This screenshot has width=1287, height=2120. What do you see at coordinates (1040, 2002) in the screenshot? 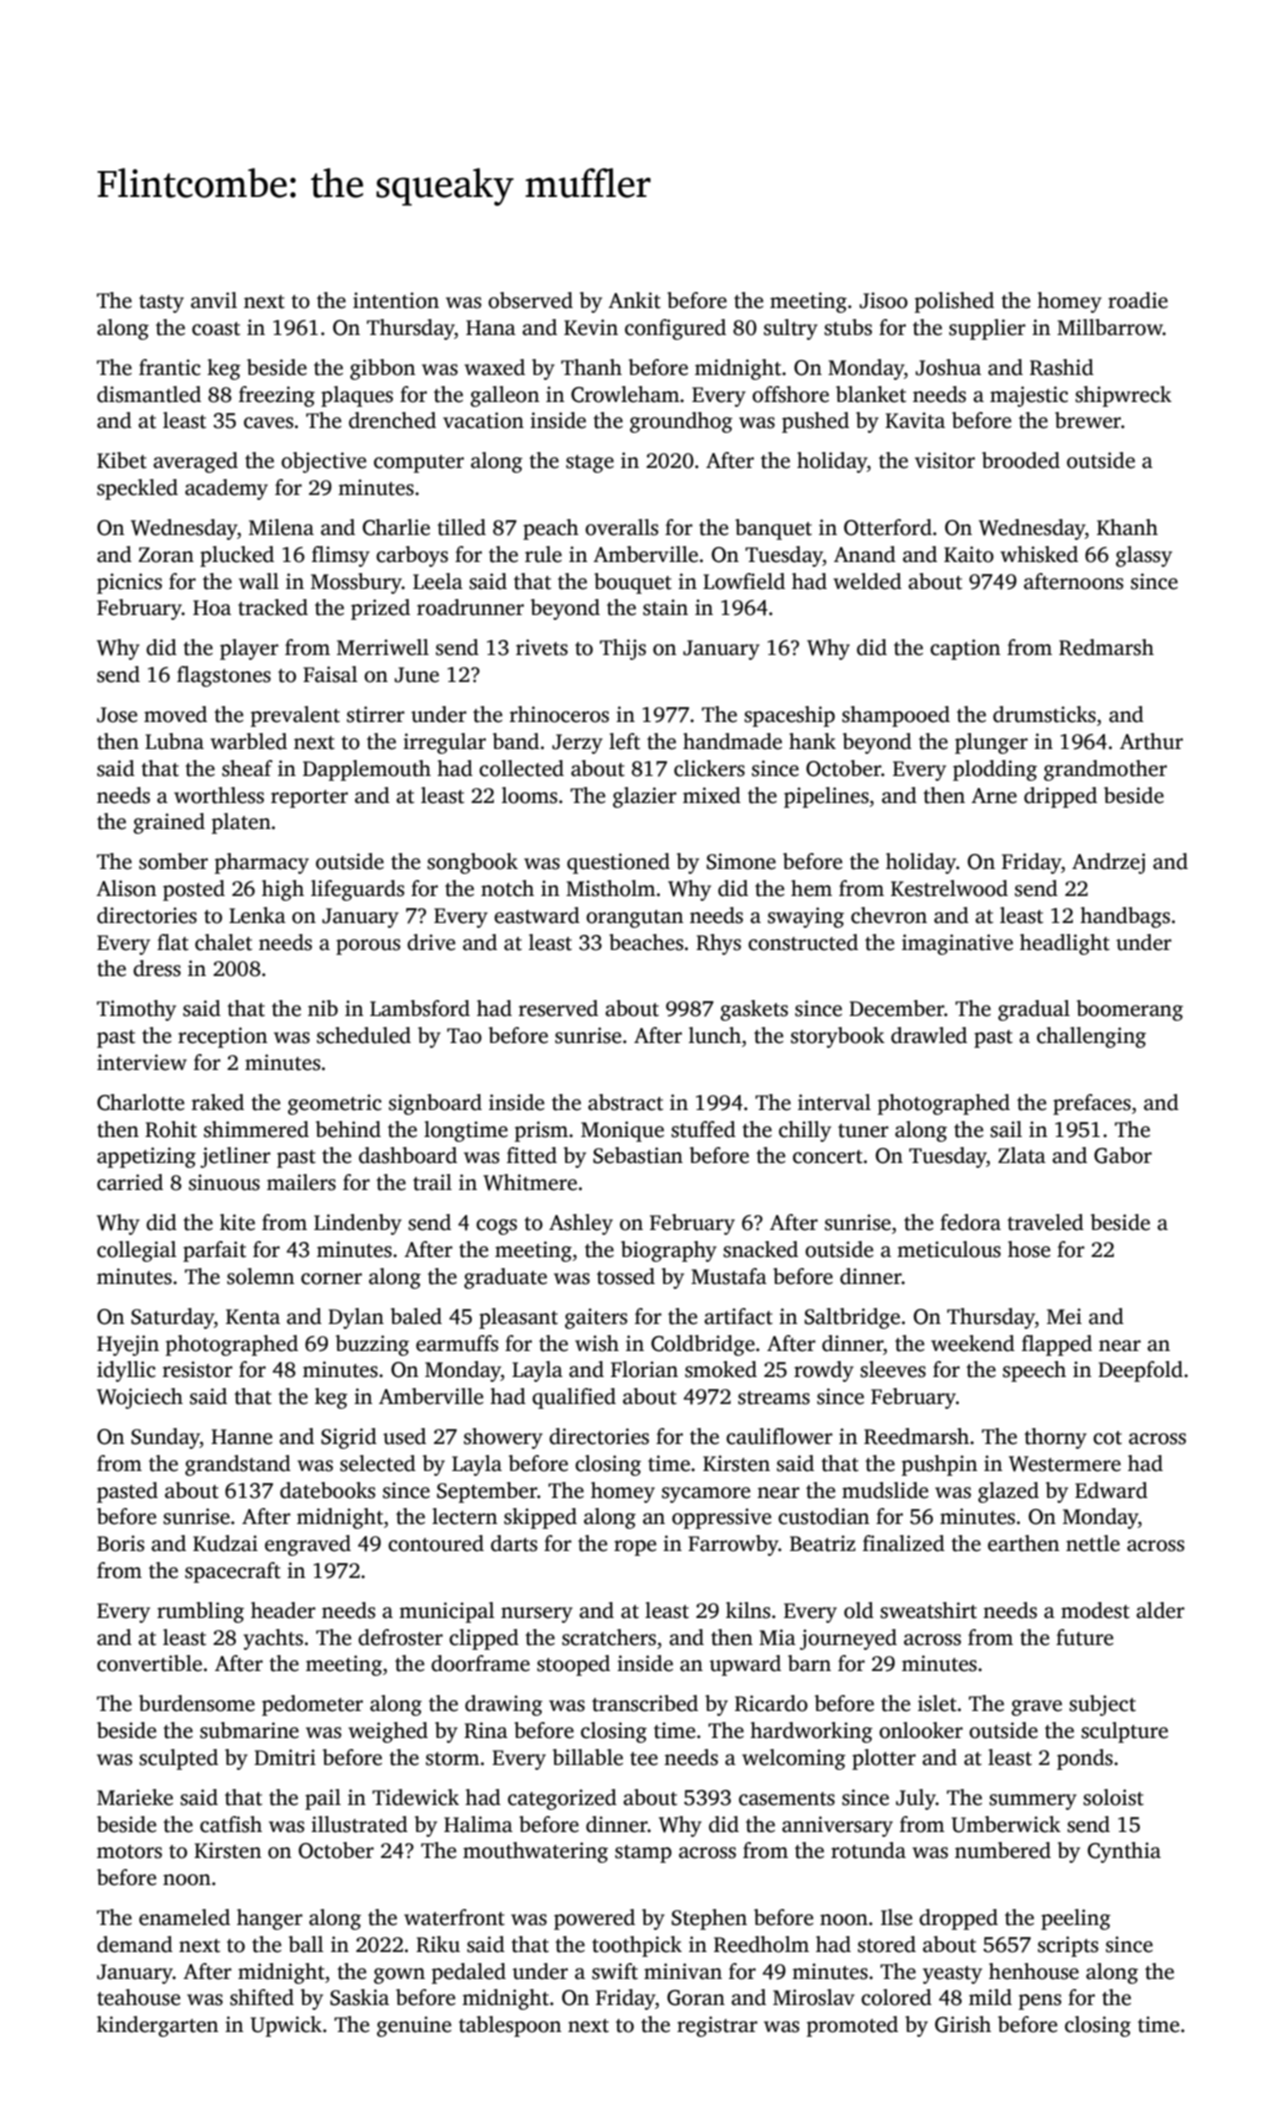
I see `pens` at bounding box center [1040, 2002].
